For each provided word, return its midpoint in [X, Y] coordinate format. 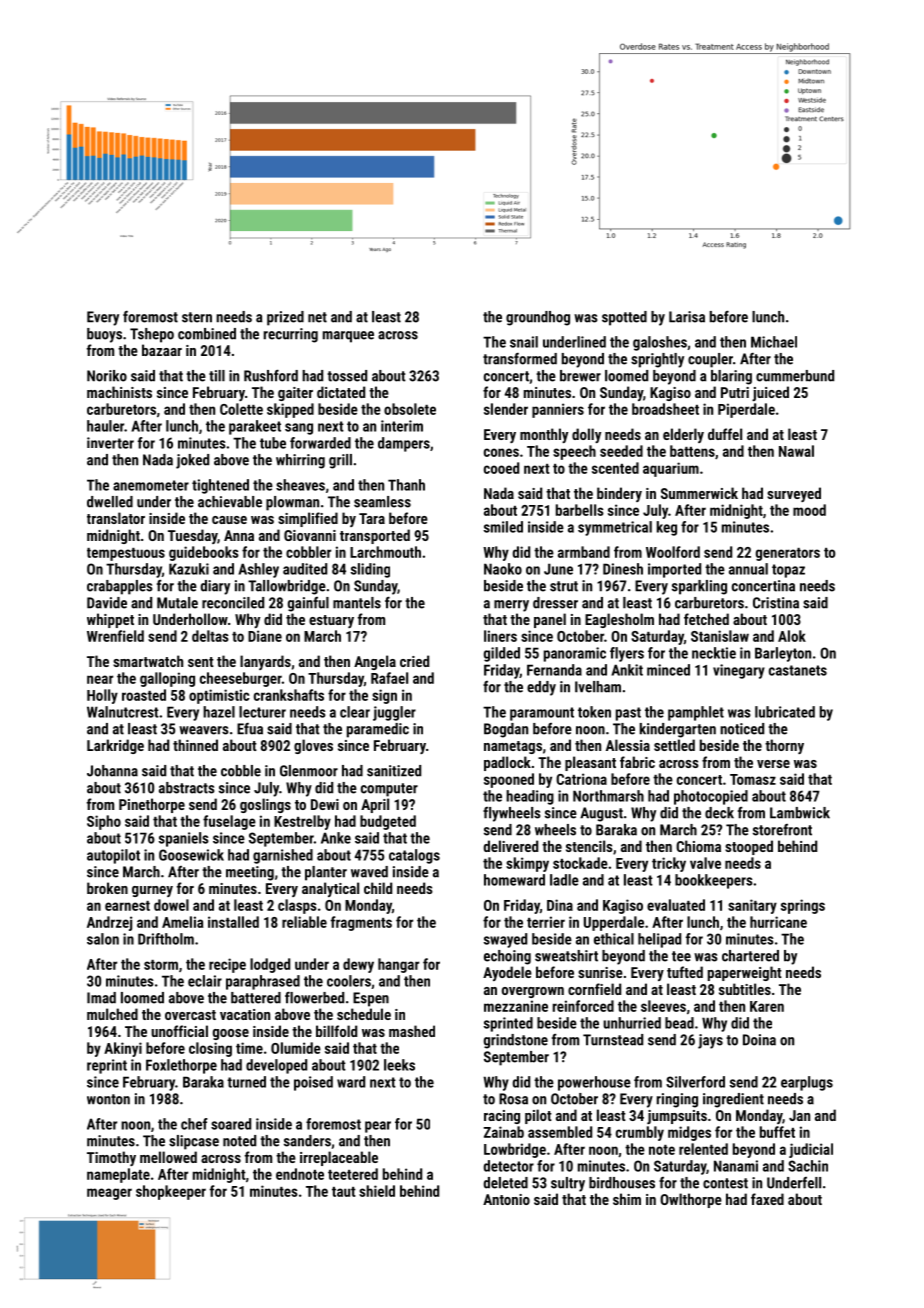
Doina [759, 1040]
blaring [731, 377]
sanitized [394, 771]
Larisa [687, 317]
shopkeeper [171, 1192]
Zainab [504, 1132]
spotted [624, 318]
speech [574, 452]
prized [285, 318]
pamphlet [696, 713]
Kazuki [189, 569]
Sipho [104, 822]
